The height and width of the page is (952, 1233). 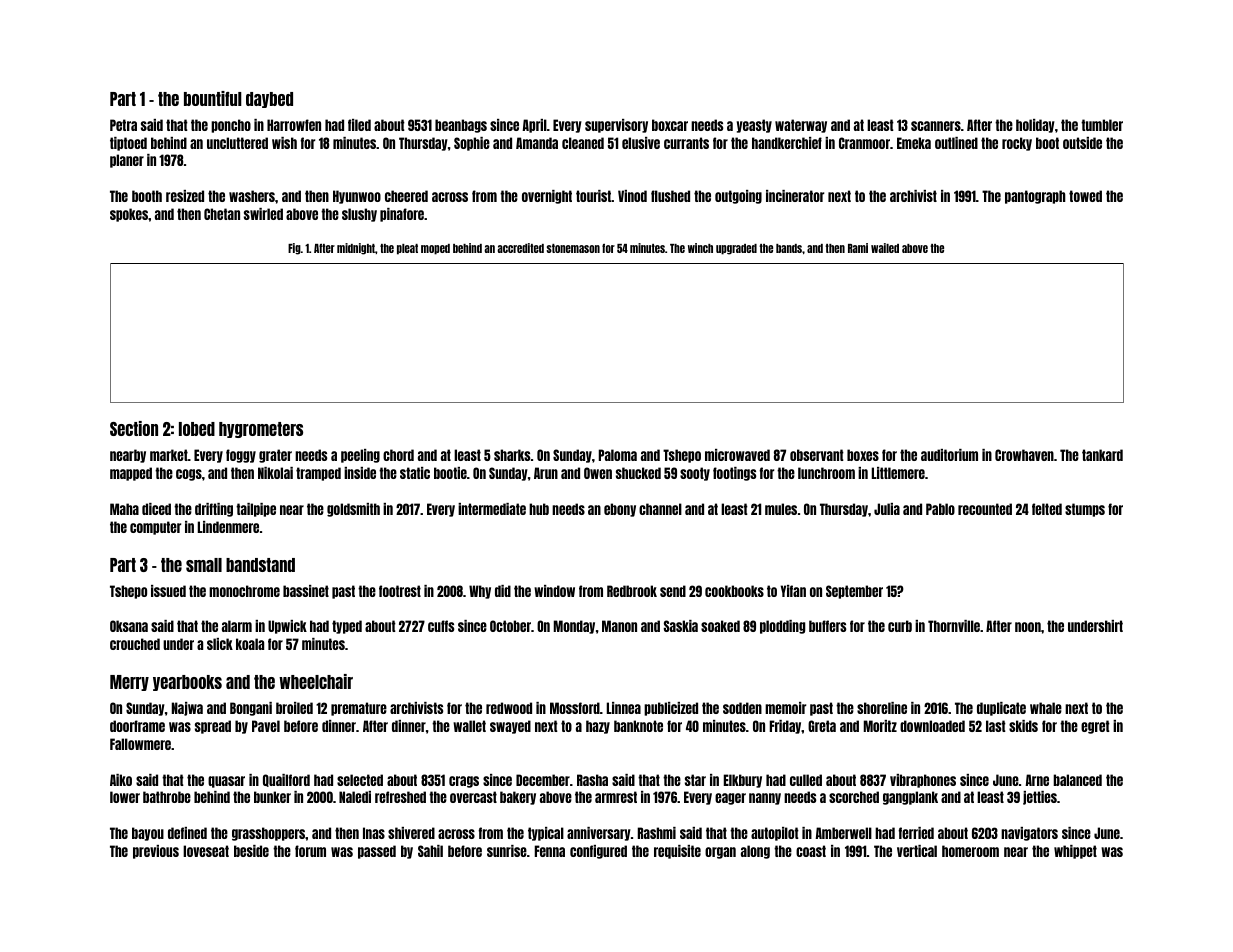 I want to click on whippet, so click(x=1075, y=852).
